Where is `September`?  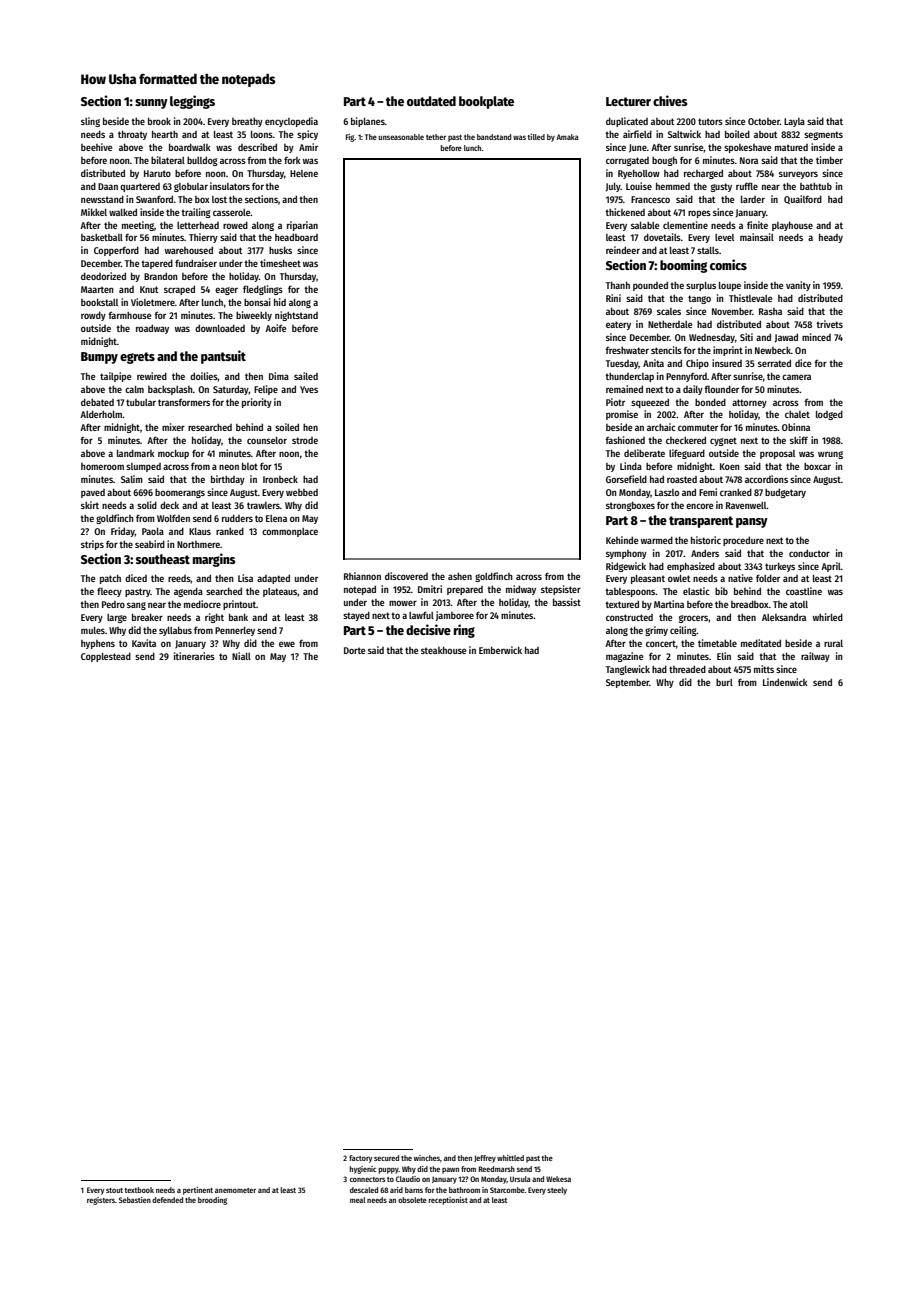 September is located at coordinates (628, 683).
